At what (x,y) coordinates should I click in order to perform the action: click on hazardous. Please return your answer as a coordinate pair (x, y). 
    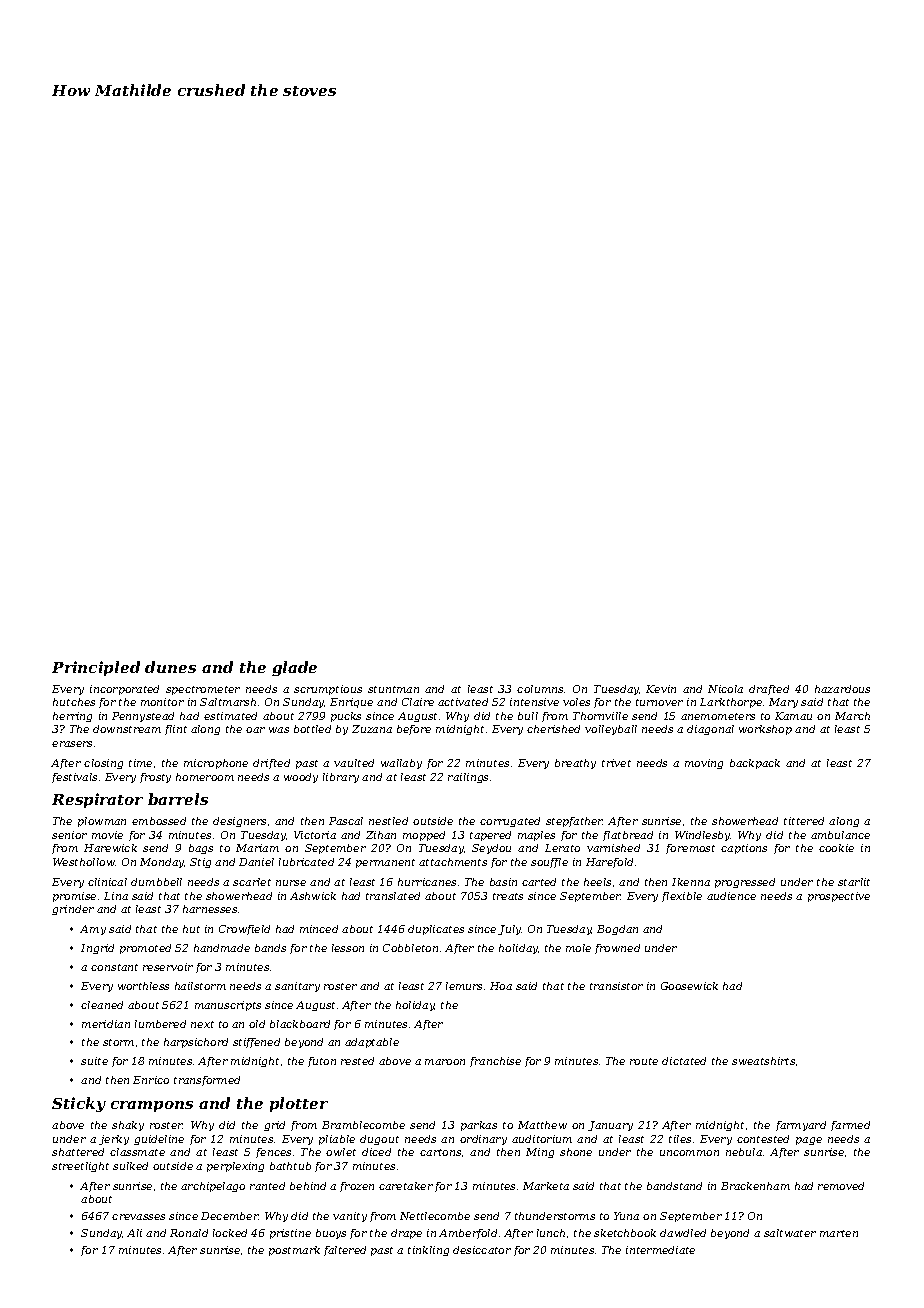
    Looking at the image, I should click on (842, 689).
